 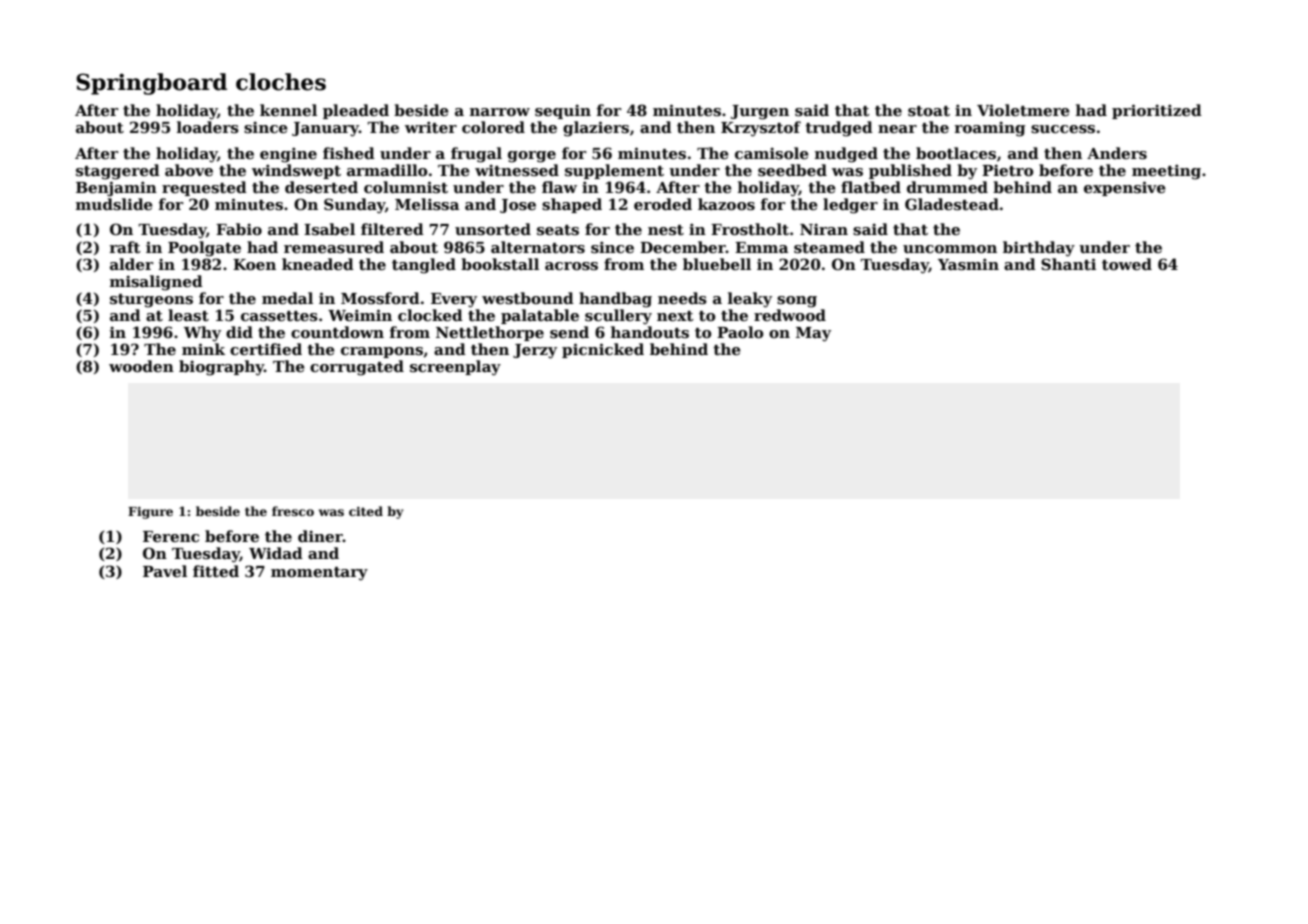 I want to click on corrugated, so click(x=357, y=368).
